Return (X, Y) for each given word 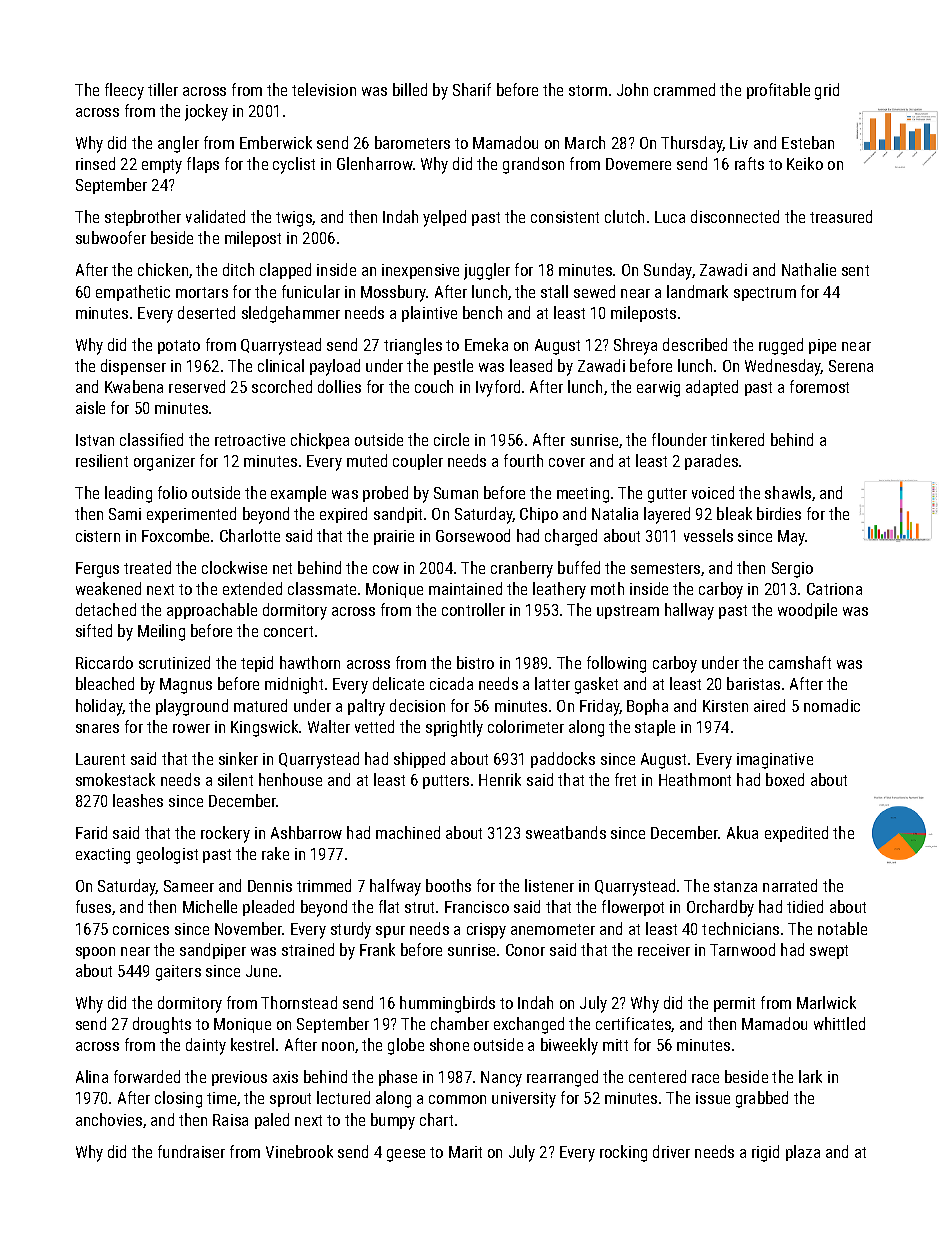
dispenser (133, 367)
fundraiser (191, 1151)
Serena (851, 366)
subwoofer (111, 237)
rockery (225, 834)
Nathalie (809, 269)
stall (554, 291)
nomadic (832, 705)
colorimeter (526, 726)
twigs (294, 219)
